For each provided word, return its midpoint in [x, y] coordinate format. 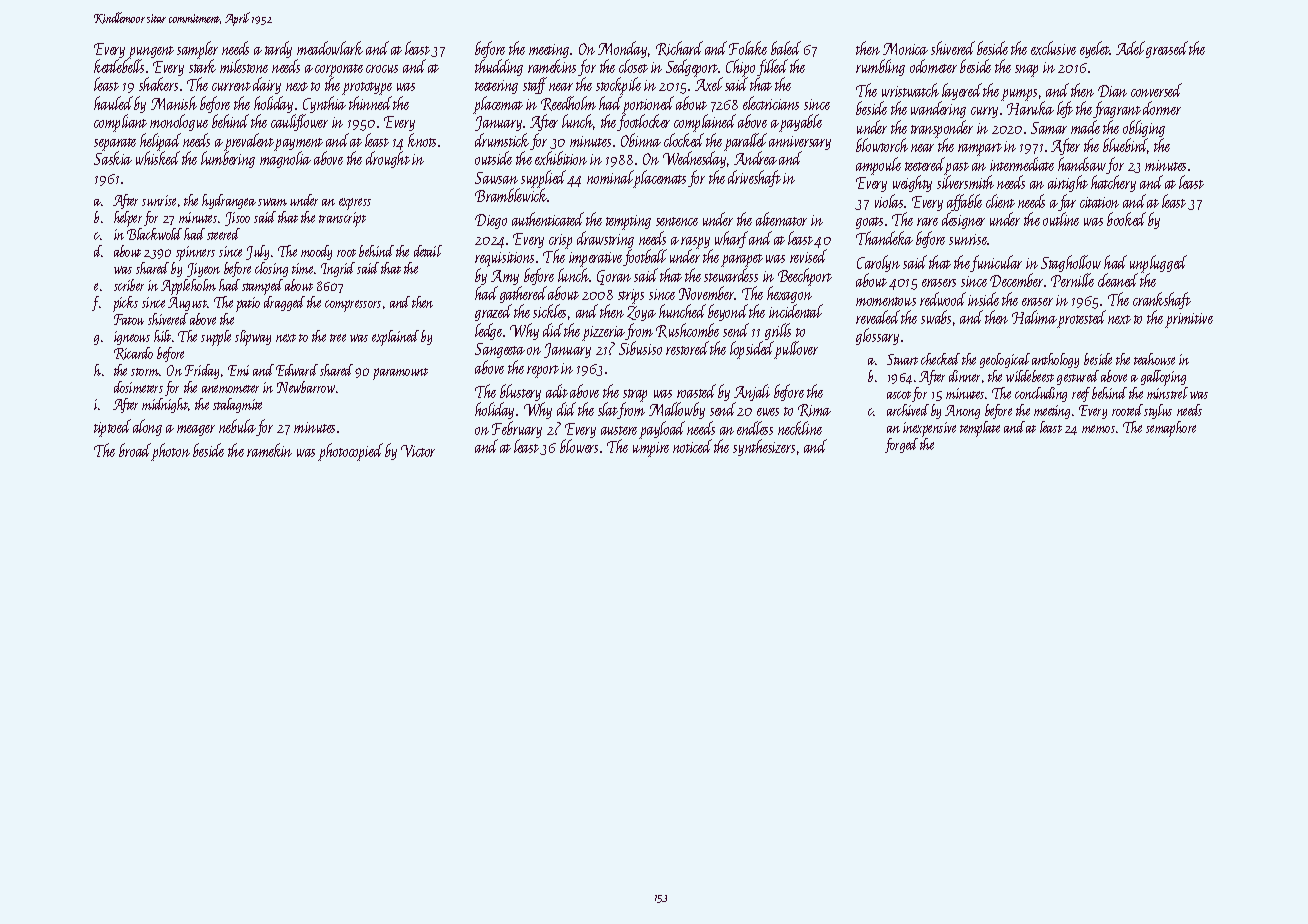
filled [772, 68]
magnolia [285, 160]
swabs [936, 317]
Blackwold [154, 234]
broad [135, 452]
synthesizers [764, 447]
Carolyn [878, 263]
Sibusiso [640, 348]
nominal [610, 177]
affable [964, 202]
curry [984, 112]
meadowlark [330, 48]
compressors [353, 306]
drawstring [605, 239]
